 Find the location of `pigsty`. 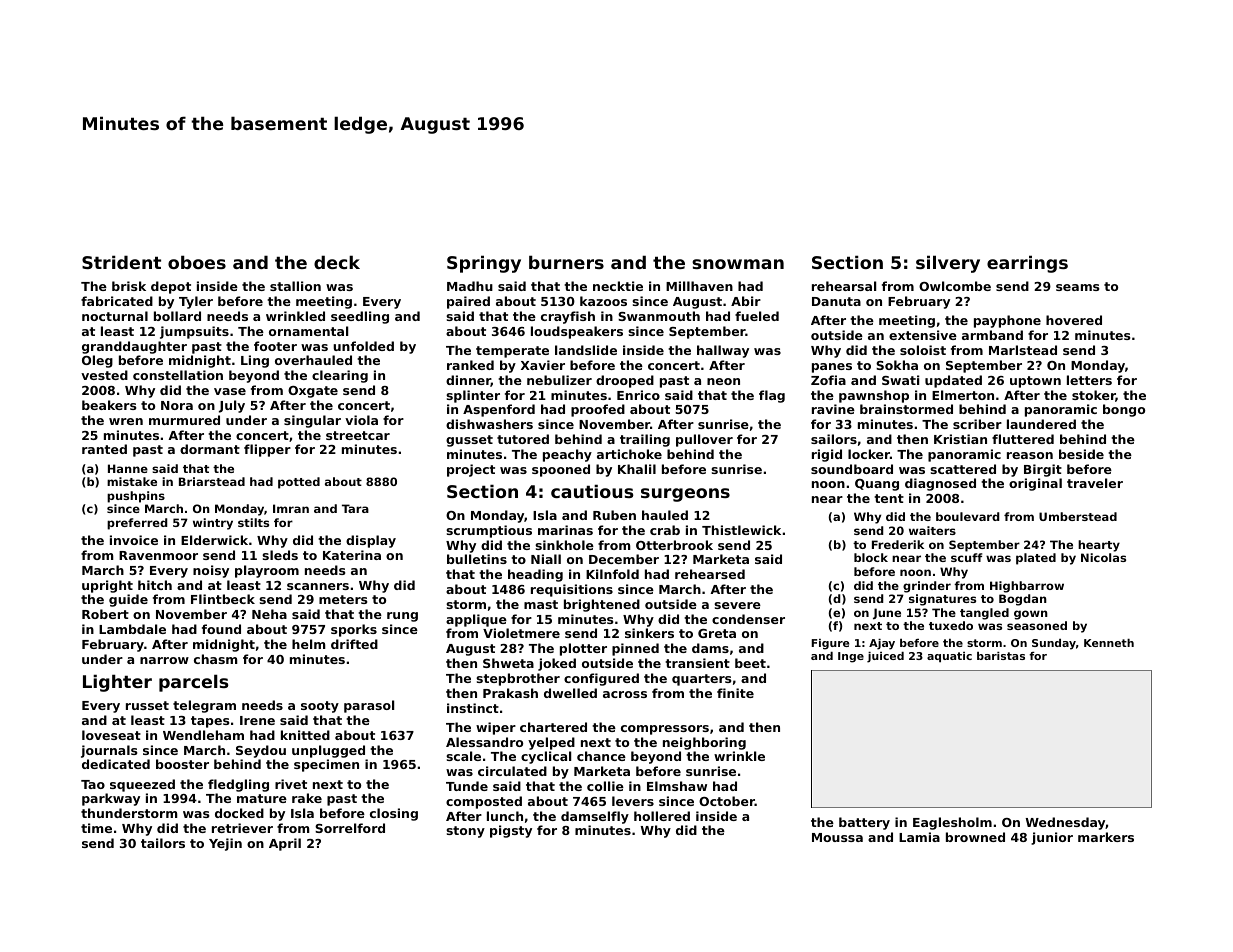

pigsty is located at coordinates (511, 831).
